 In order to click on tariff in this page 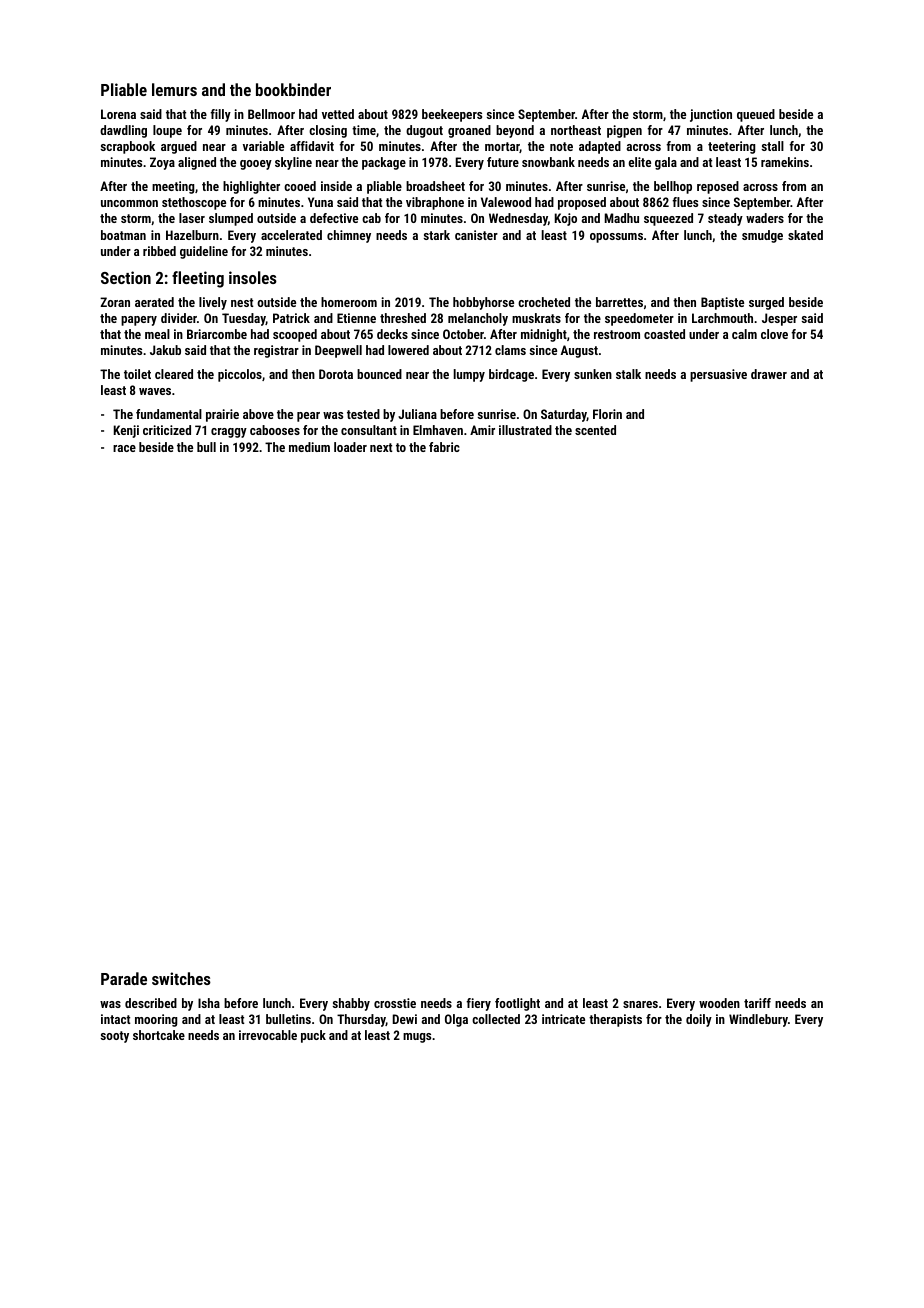, I will do `click(757, 1003)`.
